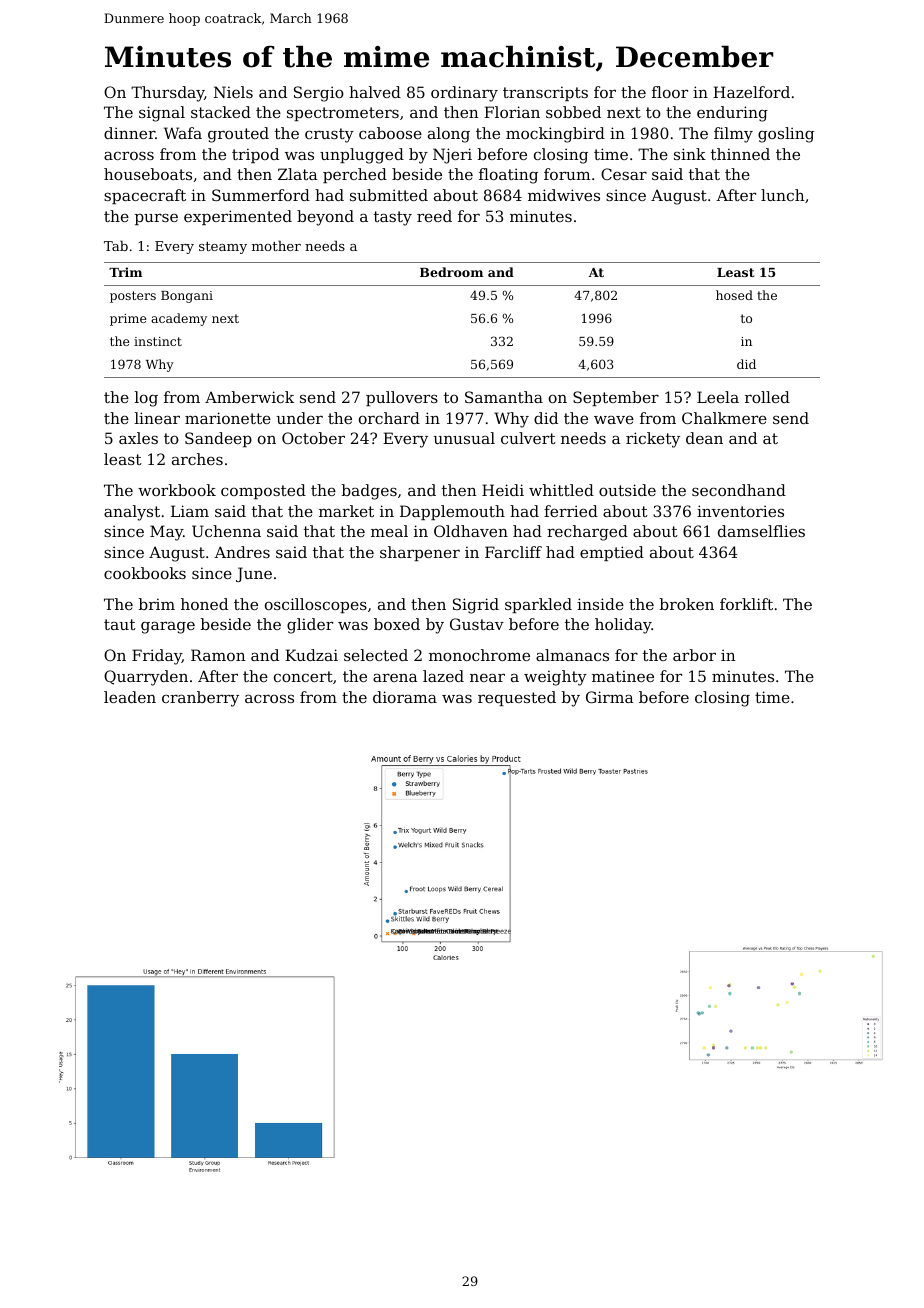 The height and width of the document is (1308, 924). What do you see at coordinates (390, 133) in the document?
I see `caboose` at bounding box center [390, 133].
